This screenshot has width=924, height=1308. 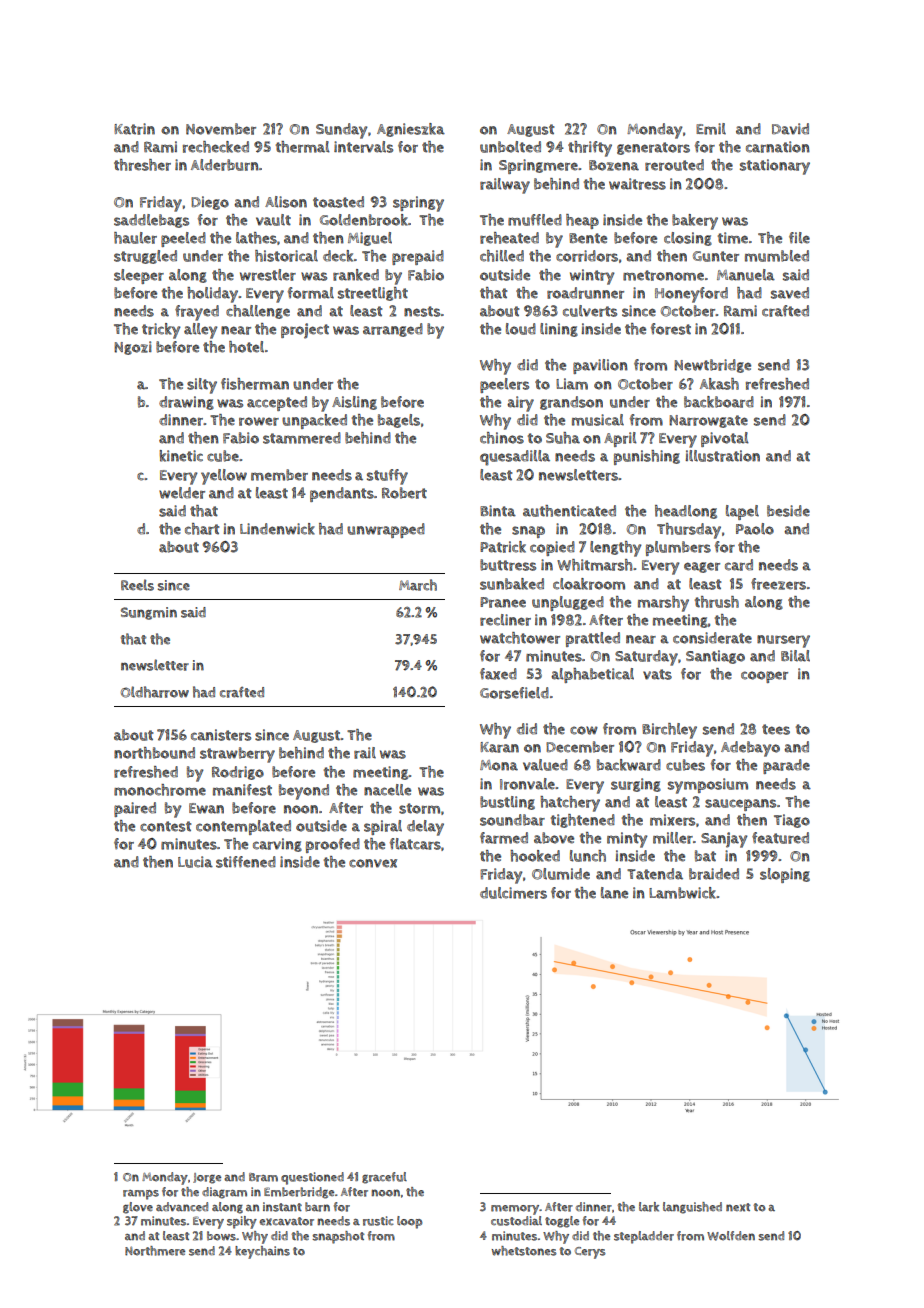 I want to click on peelers, so click(x=504, y=385).
